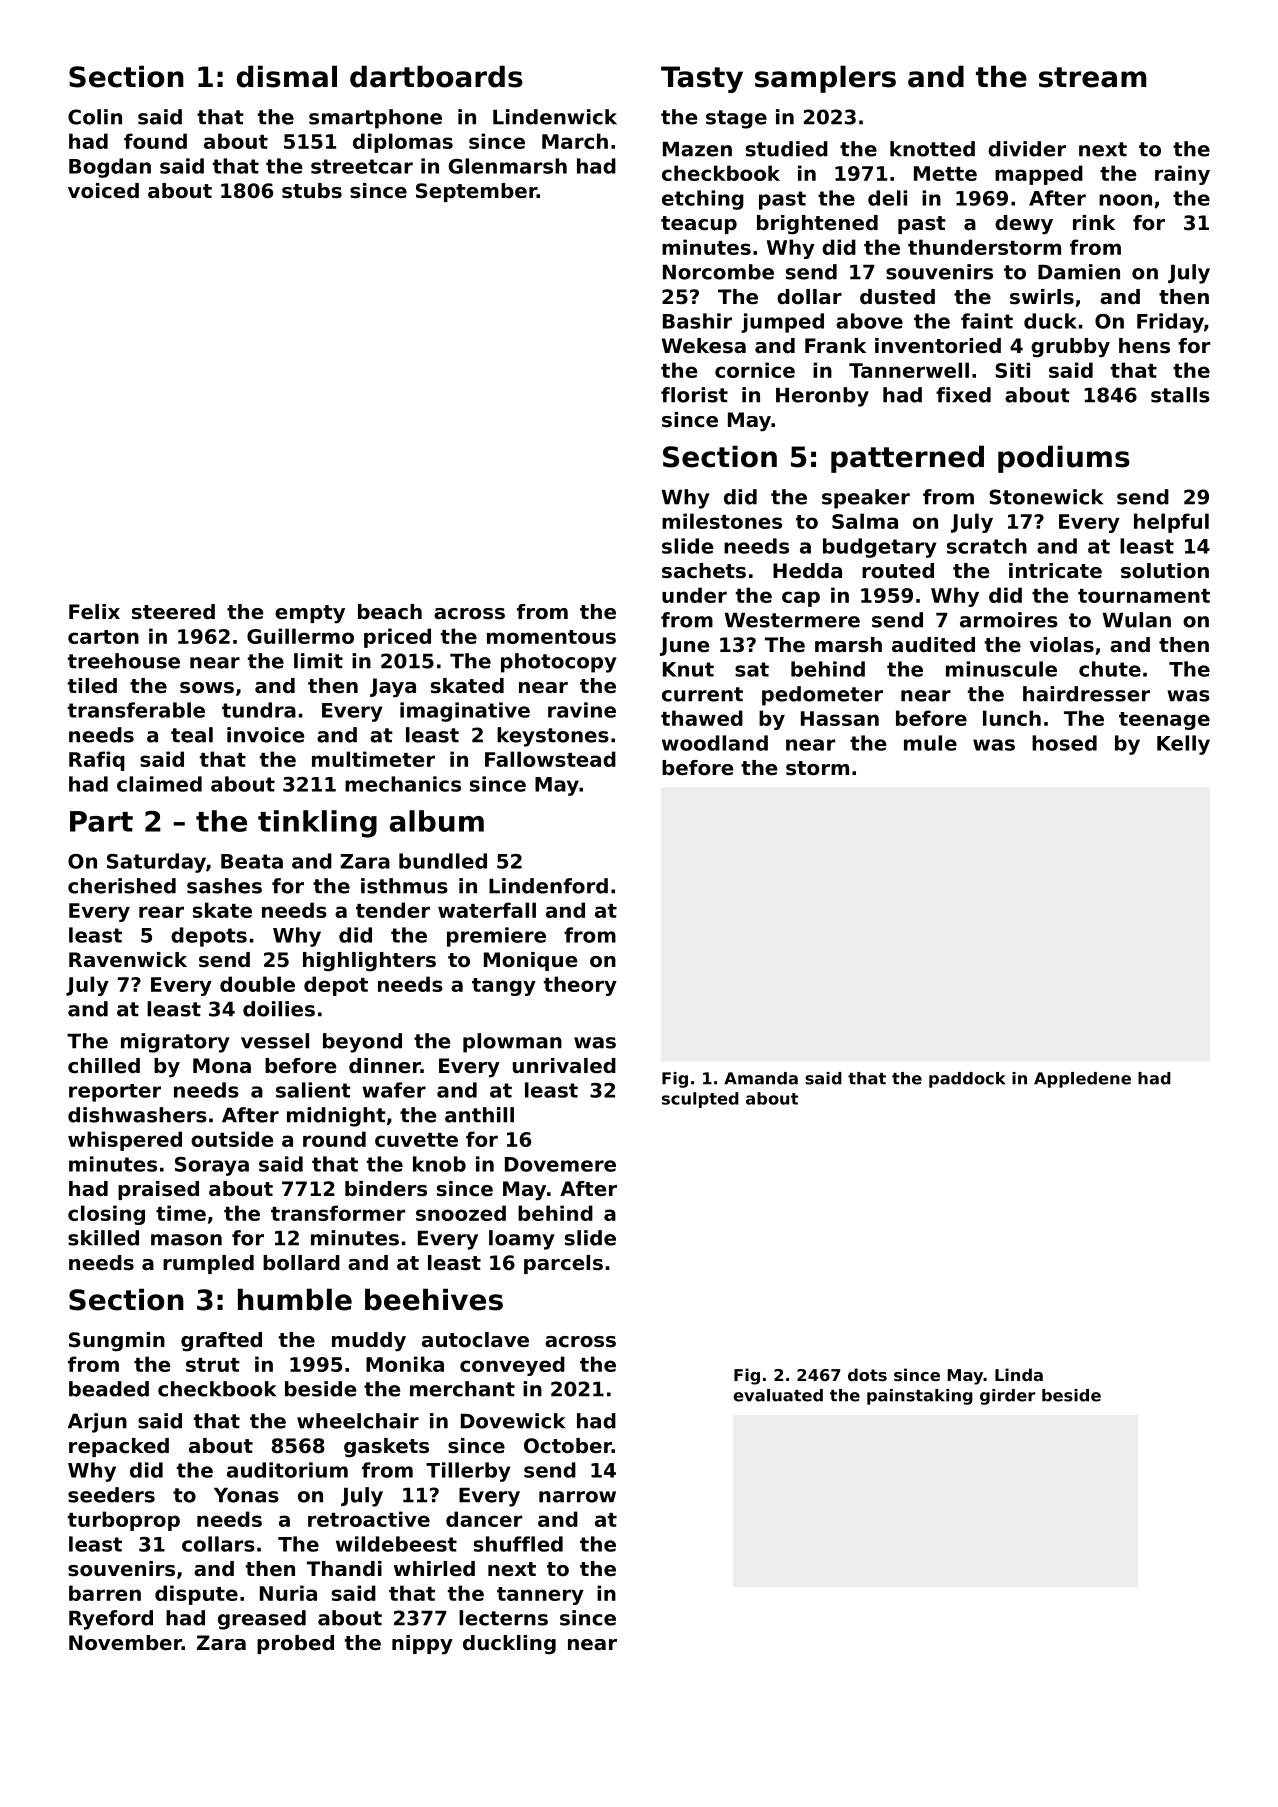  What do you see at coordinates (1170, 323) in the page?
I see `Friday` at bounding box center [1170, 323].
